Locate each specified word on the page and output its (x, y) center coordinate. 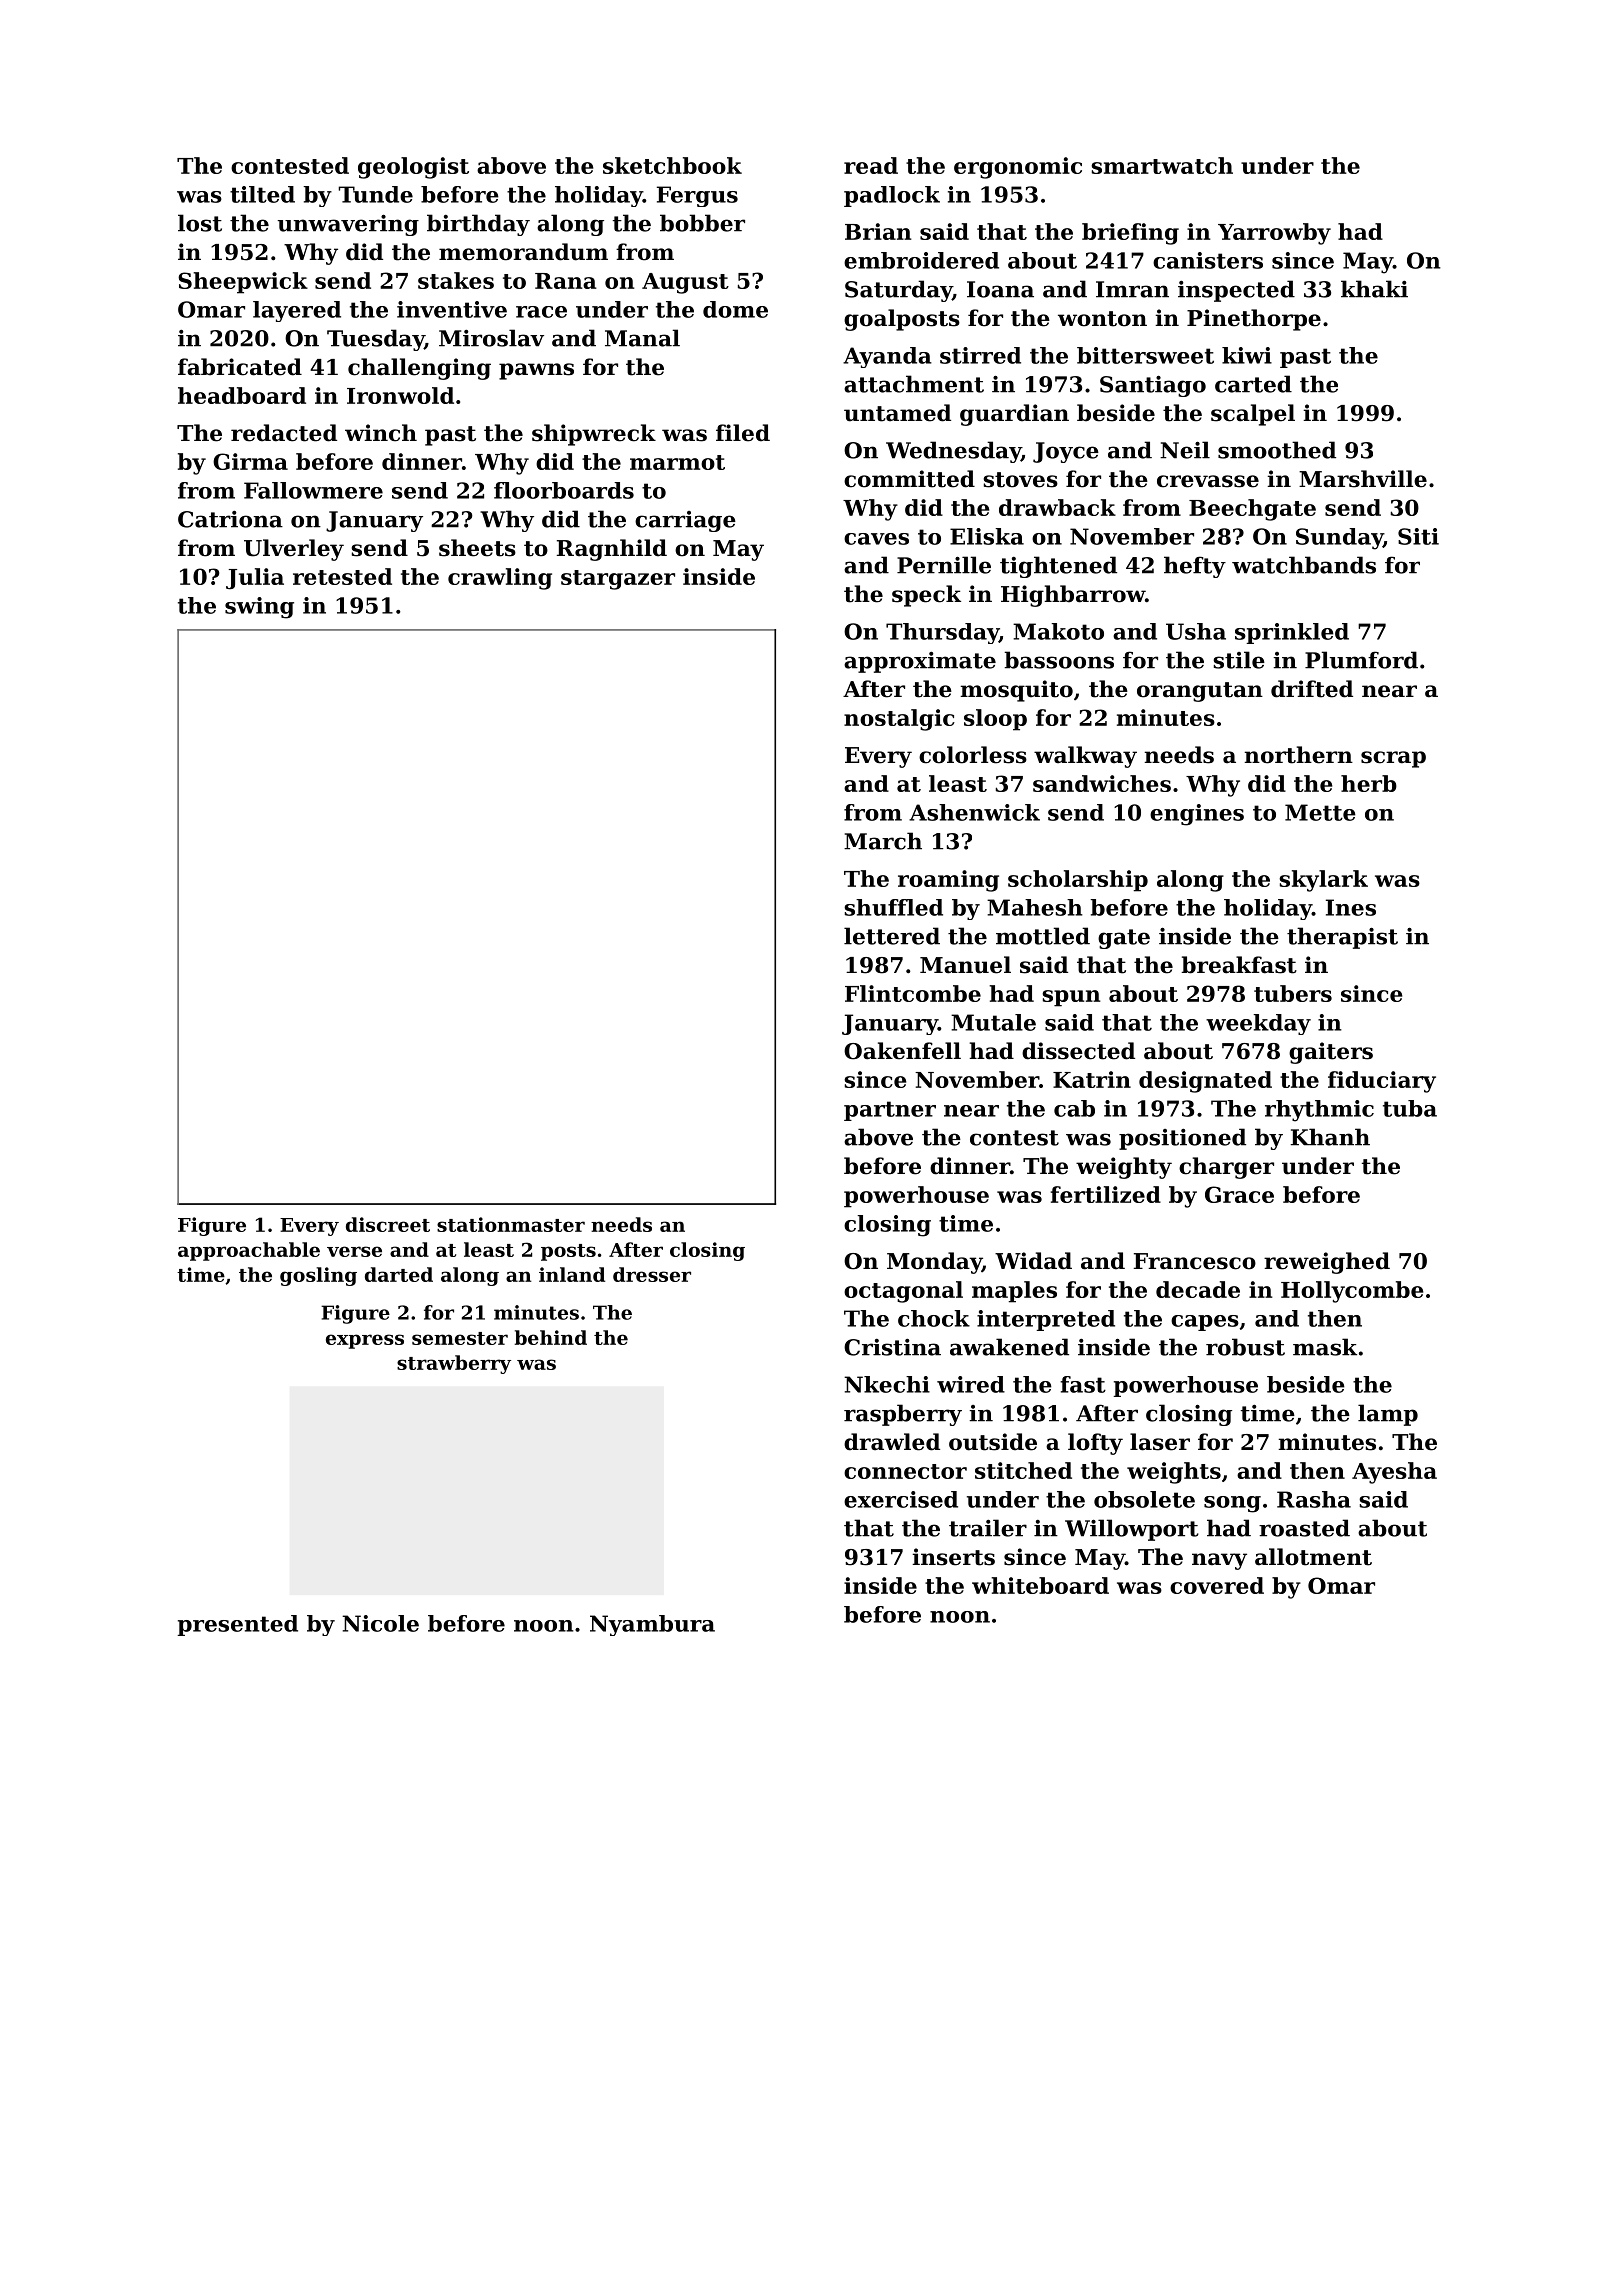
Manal (642, 338)
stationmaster (511, 1224)
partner (890, 1111)
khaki (1374, 289)
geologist (413, 168)
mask (1325, 1347)
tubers (1293, 993)
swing (259, 608)
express (365, 1341)
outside (993, 1442)
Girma (250, 461)
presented (237, 1625)
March (883, 841)
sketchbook (672, 165)
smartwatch (1162, 165)
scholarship (1078, 881)
